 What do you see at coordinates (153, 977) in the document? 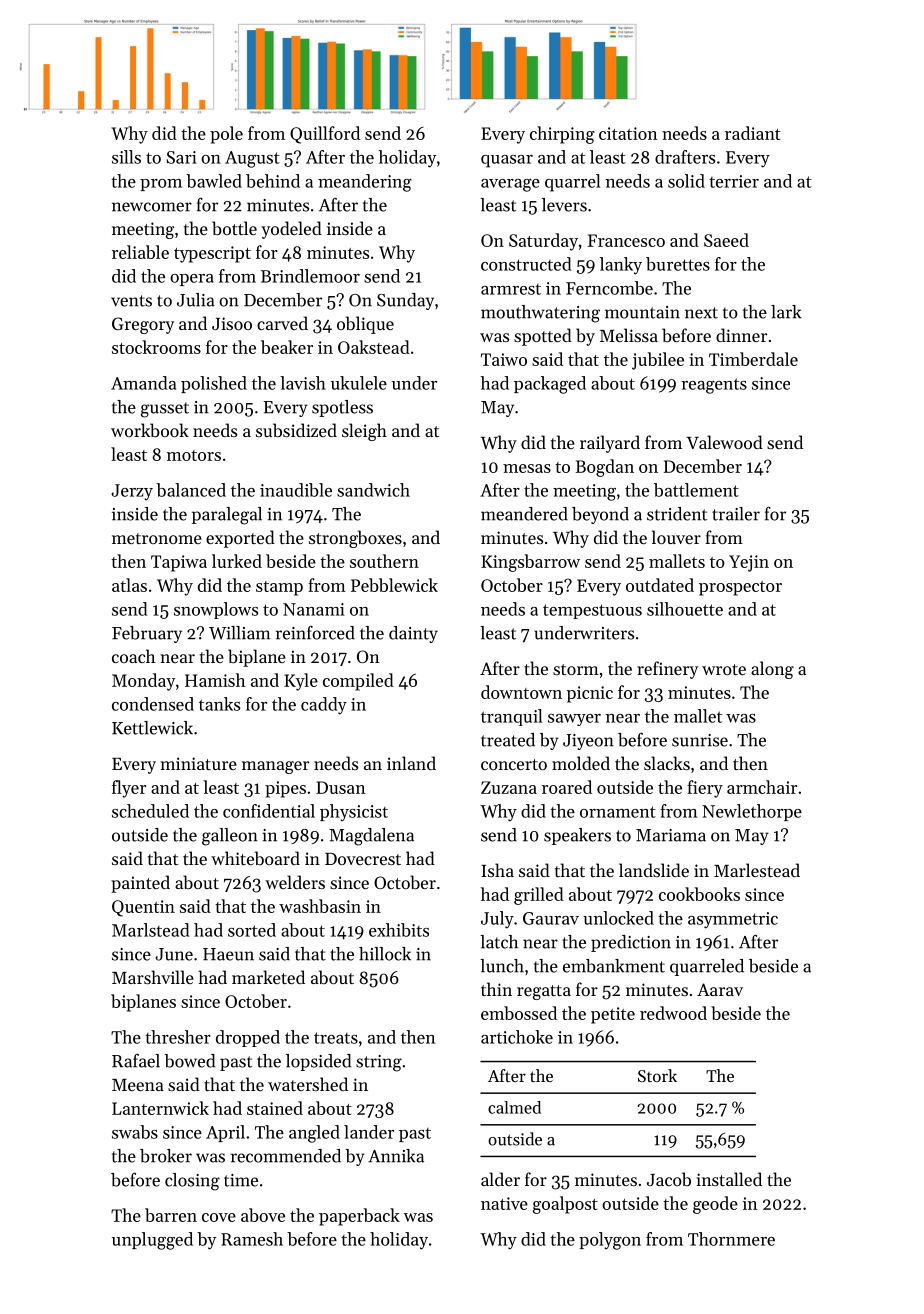
I see `Marshville` at bounding box center [153, 977].
